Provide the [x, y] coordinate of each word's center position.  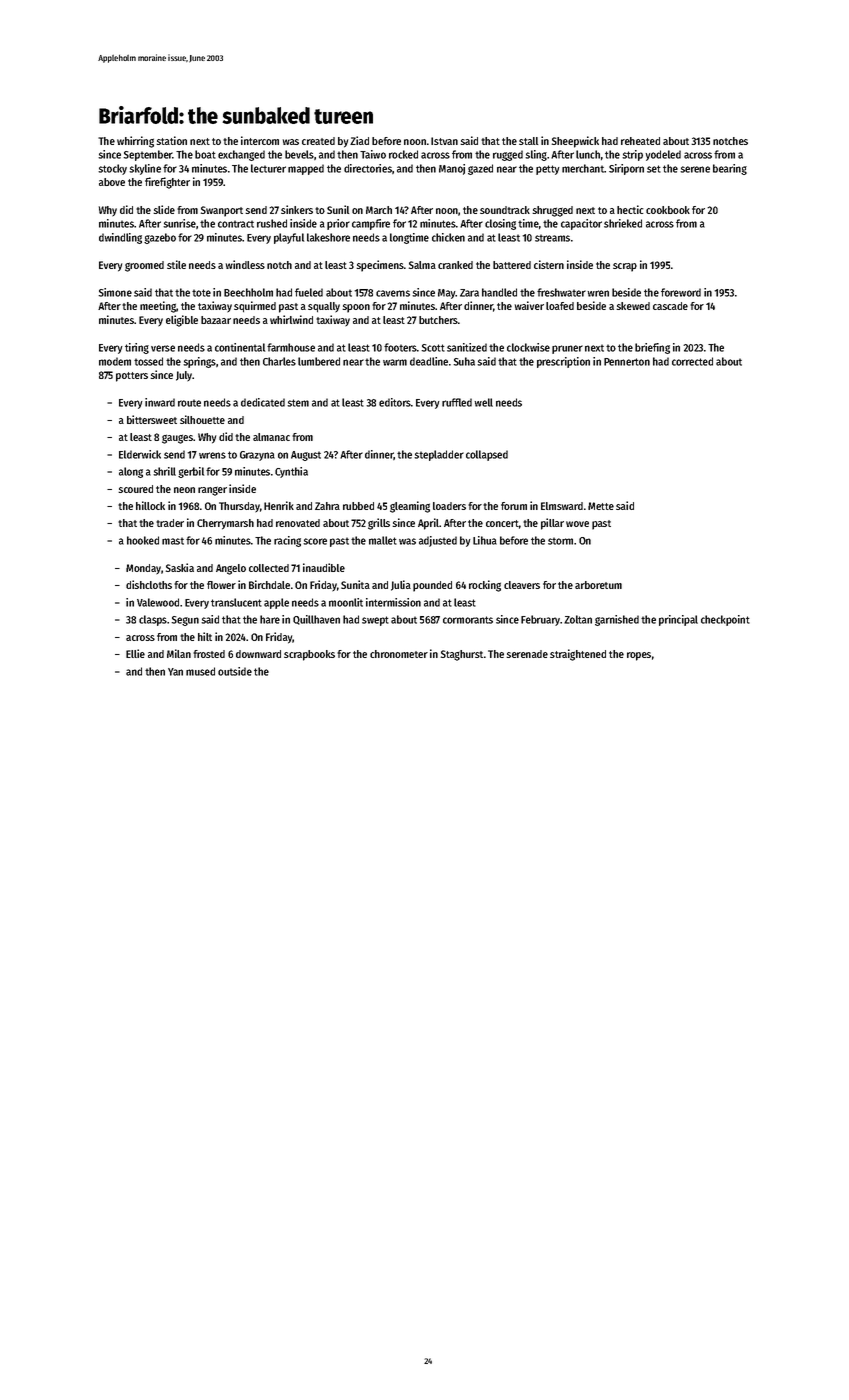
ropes [639, 656]
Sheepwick [575, 142]
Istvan [444, 141]
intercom [260, 140]
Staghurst [462, 655]
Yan [175, 672]
